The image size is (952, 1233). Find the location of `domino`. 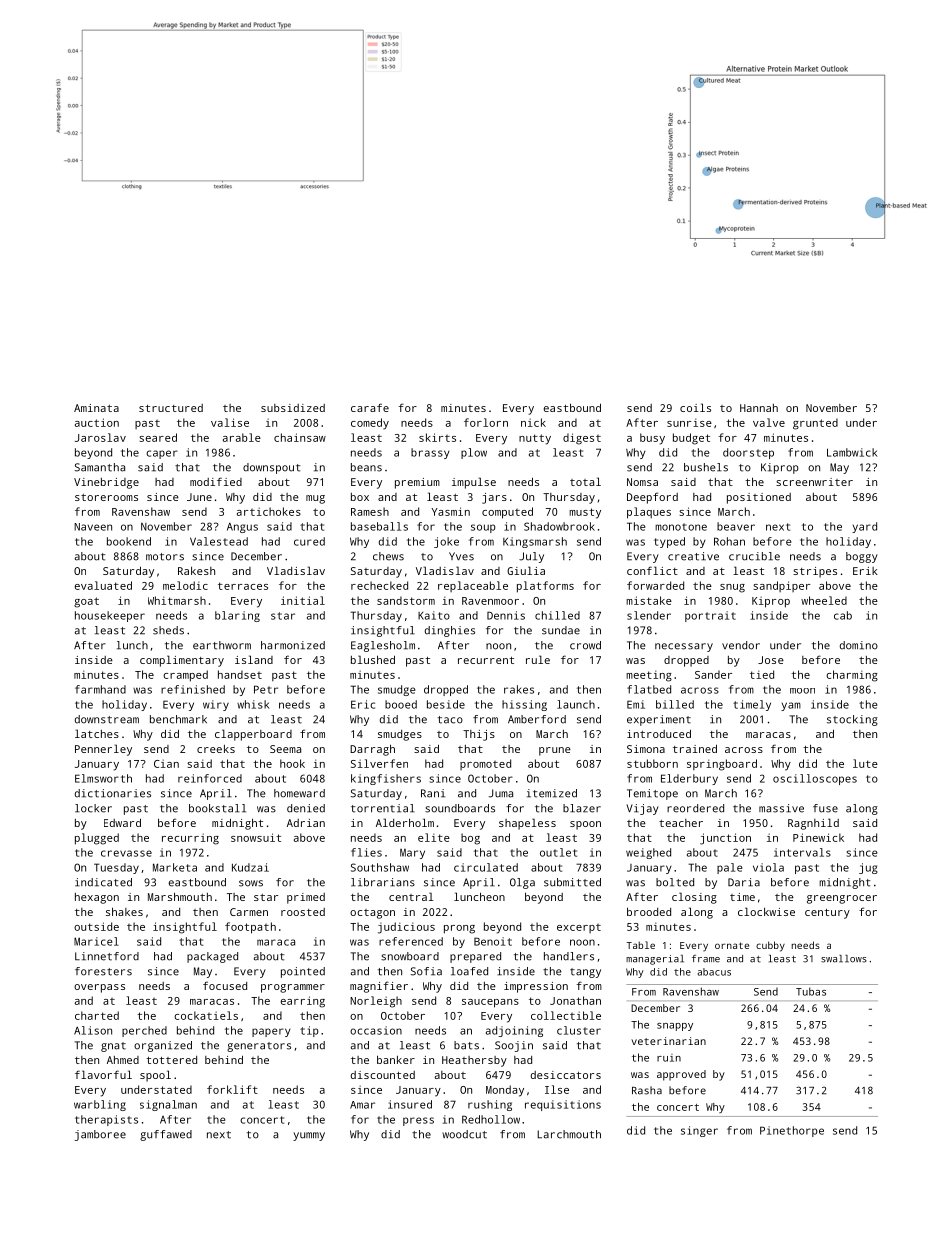

domino is located at coordinates (859, 645).
